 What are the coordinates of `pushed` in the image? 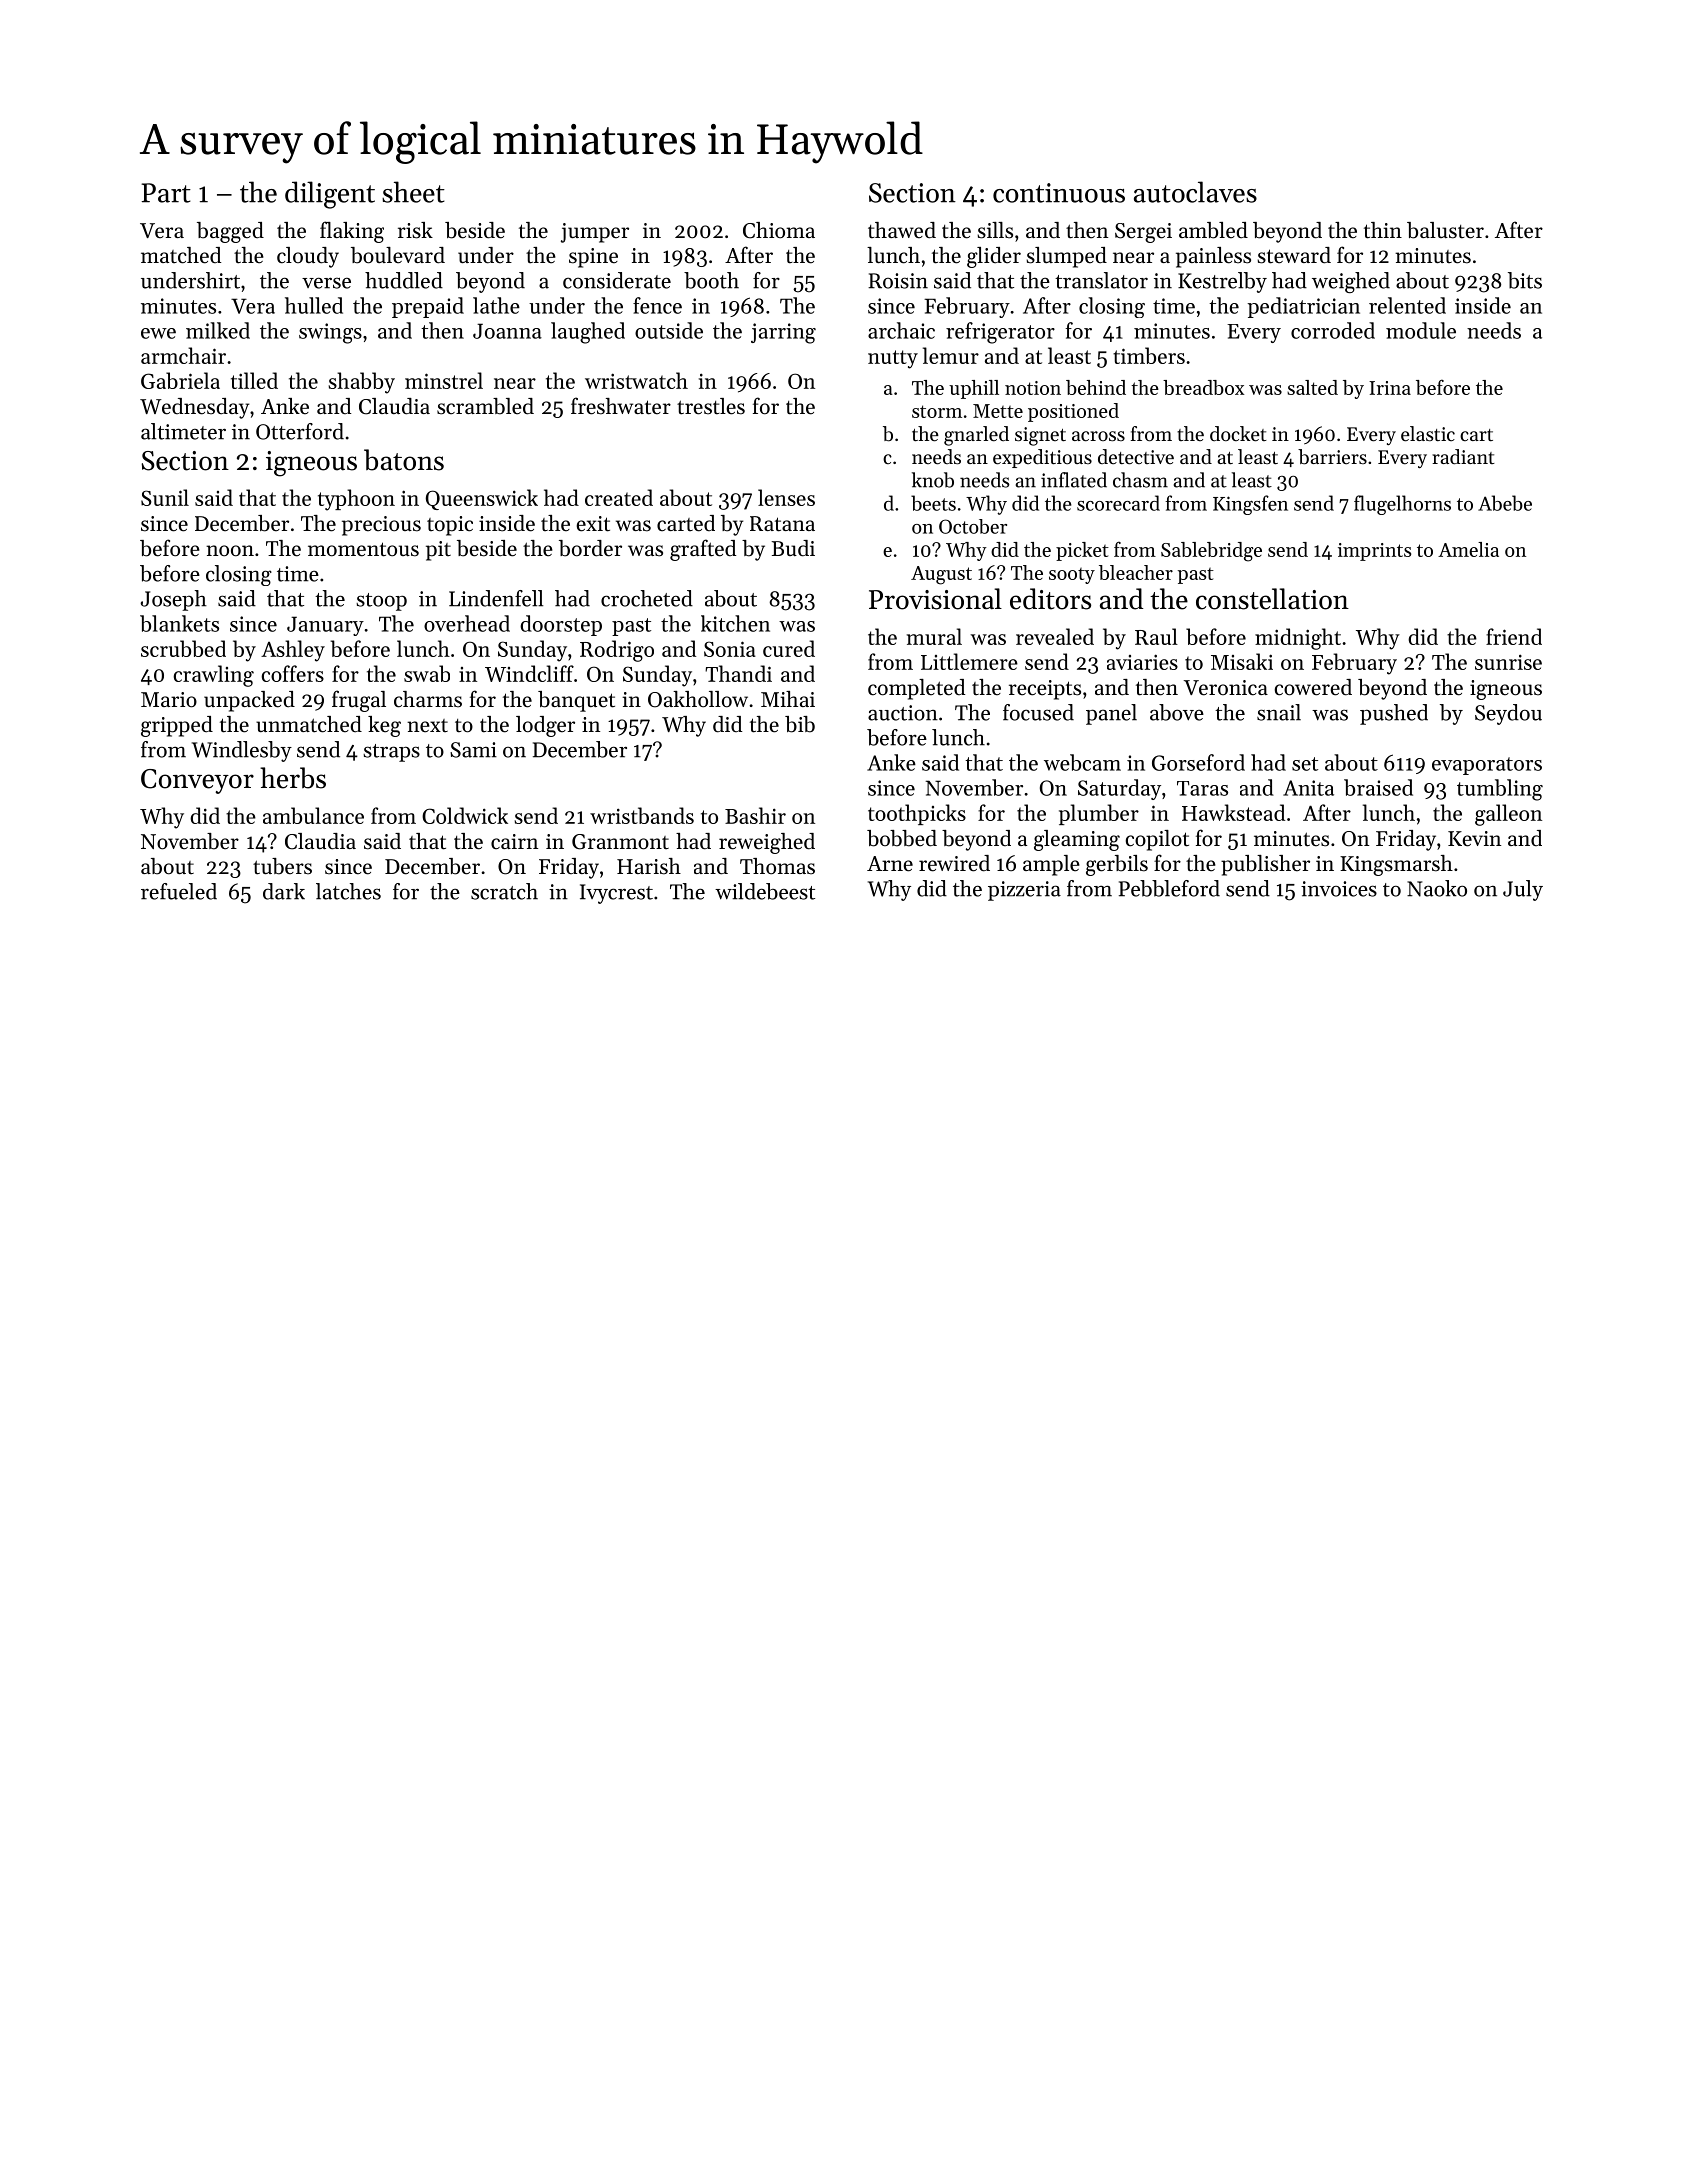 It's located at (1394, 714).
